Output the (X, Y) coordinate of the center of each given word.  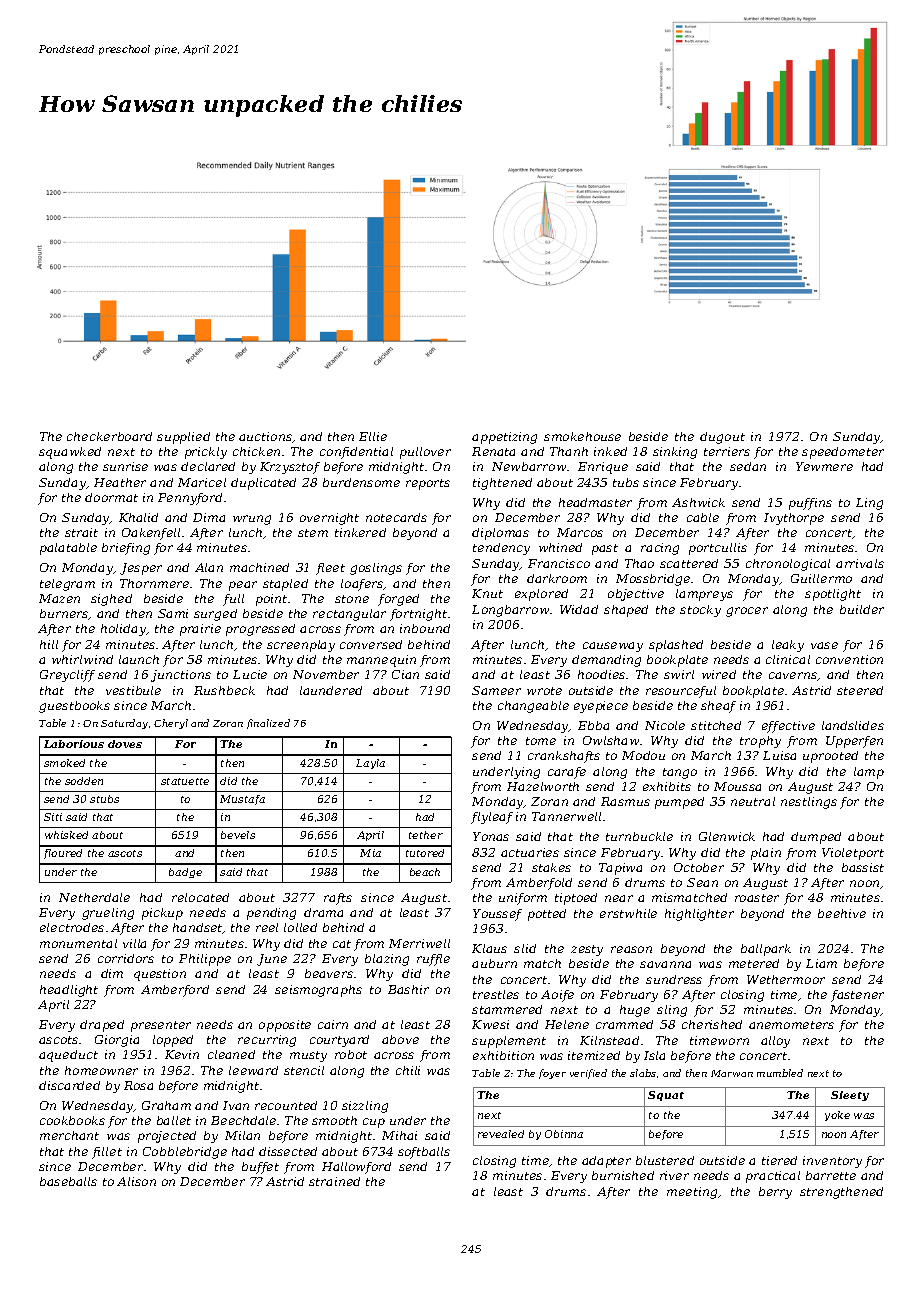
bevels (238, 835)
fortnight (418, 615)
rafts (338, 899)
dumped (816, 838)
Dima (209, 517)
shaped (626, 611)
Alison (136, 1181)
